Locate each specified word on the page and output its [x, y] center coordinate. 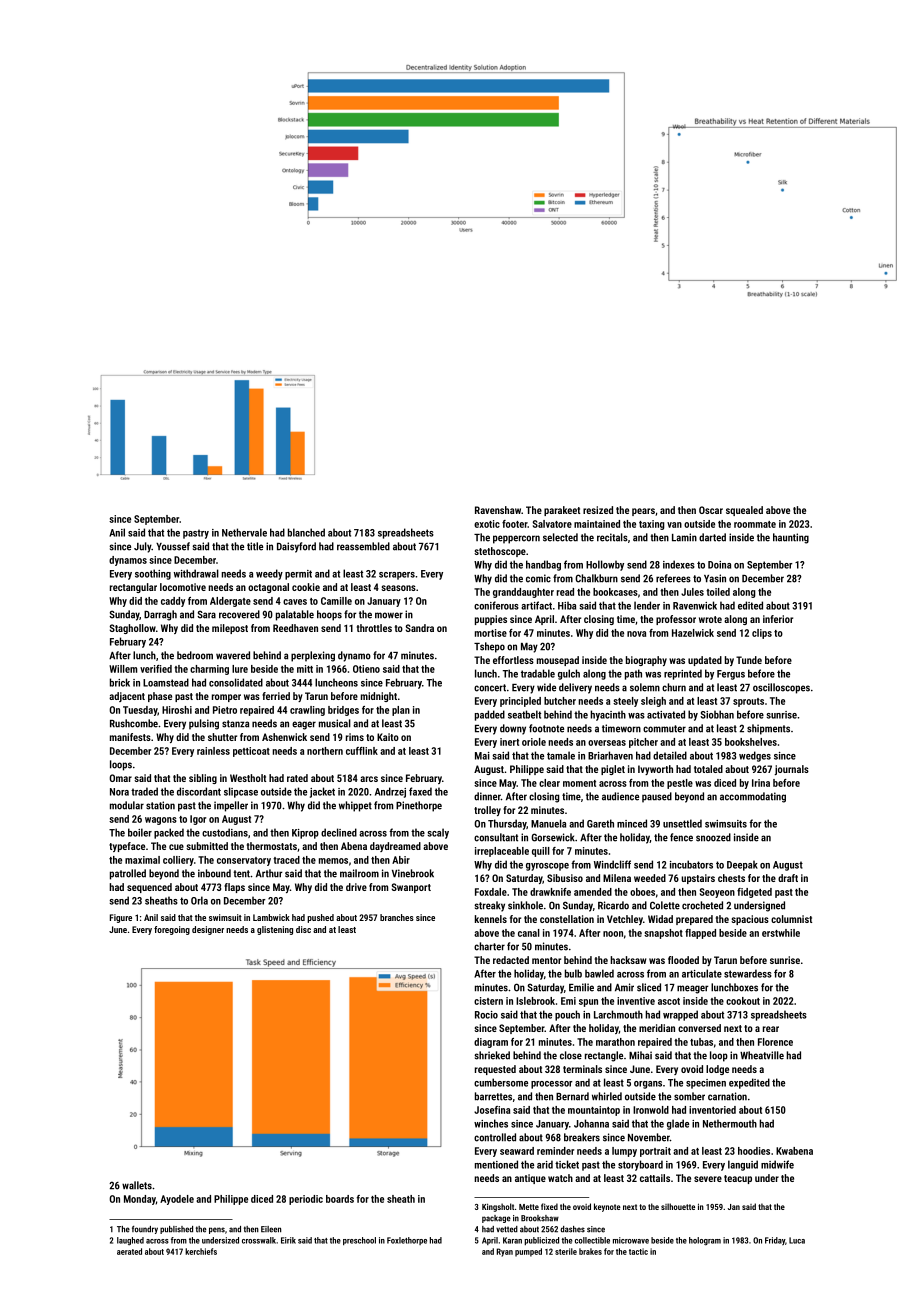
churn [674, 687]
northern [325, 751]
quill [541, 852]
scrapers [397, 576]
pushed [320, 918]
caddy [173, 602]
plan [401, 711]
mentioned [496, 1164]
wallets [137, 1185]
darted [712, 537]
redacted [511, 960]
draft [788, 878]
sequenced [149, 888]
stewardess [748, 973]
